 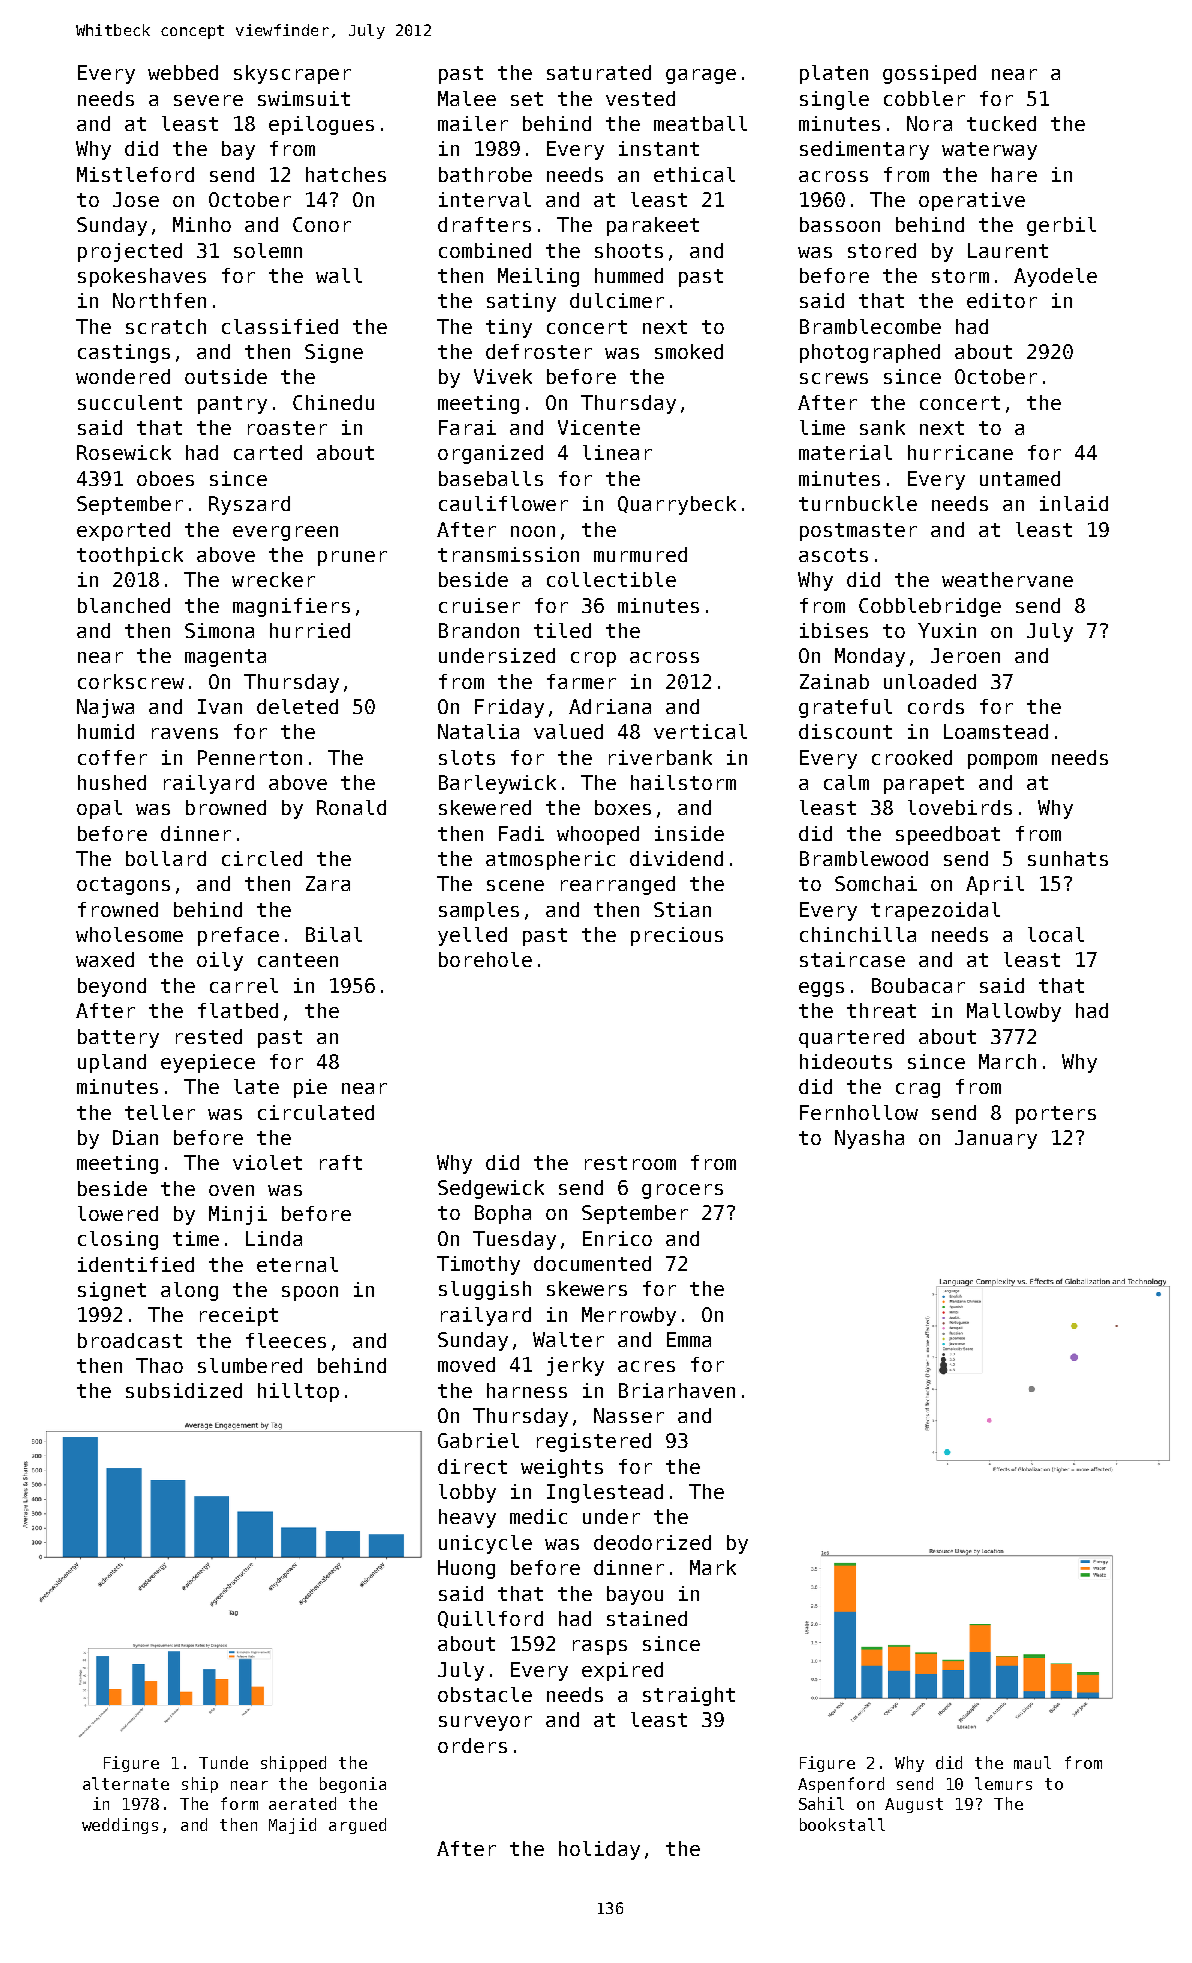 I want to click on hurricane, so click(x=960, y=452).
